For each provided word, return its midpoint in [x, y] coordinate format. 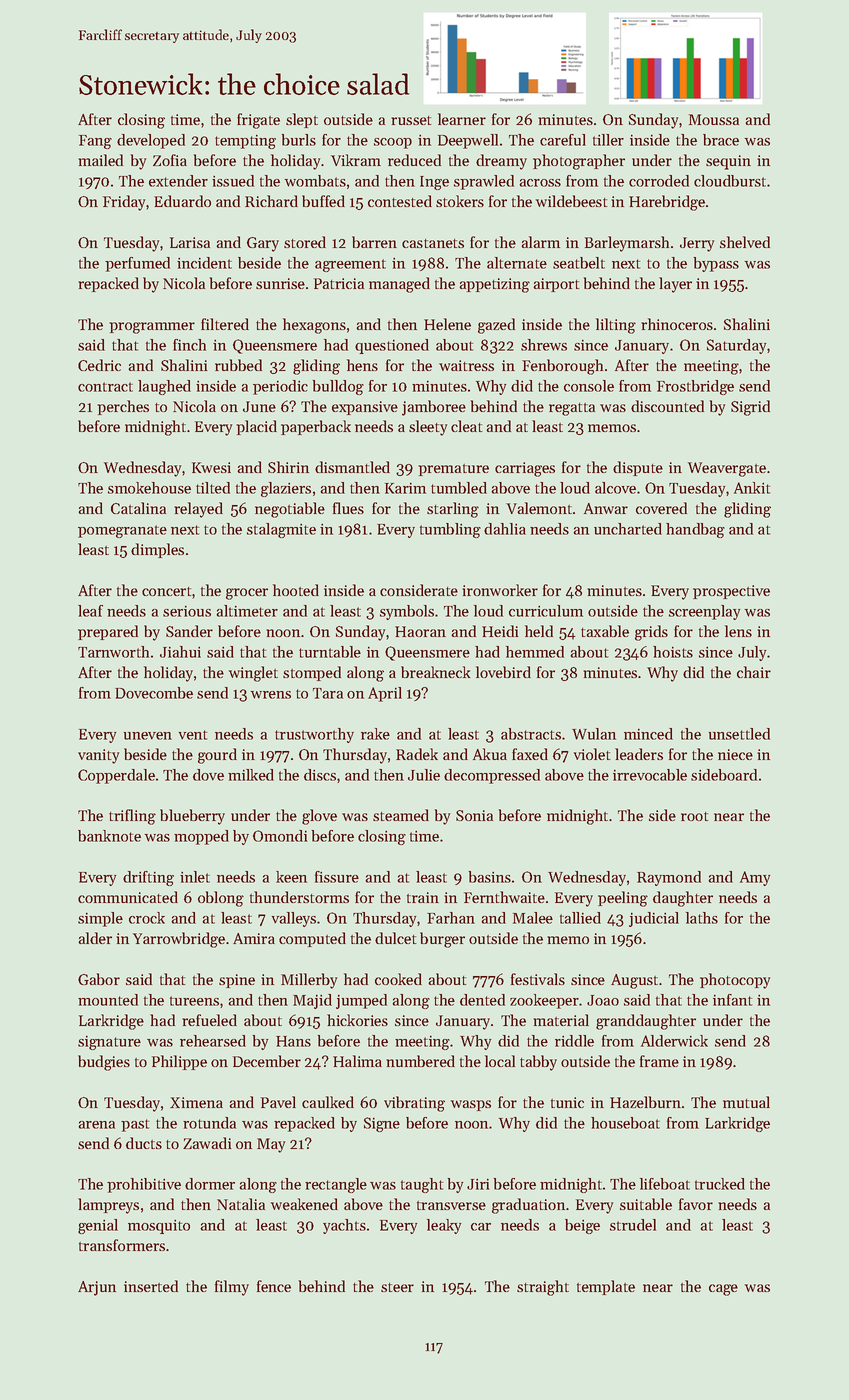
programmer [152, 328]
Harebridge [667, 203]
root [695, 816]
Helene [447, 324]
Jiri [478, 1184]
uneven [148, 736]
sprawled [484, 182]
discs [320, 775]
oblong [221, 899]
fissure [337, 877]
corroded [659, 181]
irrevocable [650, 775]
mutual [746, 1102]
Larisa [190, 242]
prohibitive [144, 1185]
